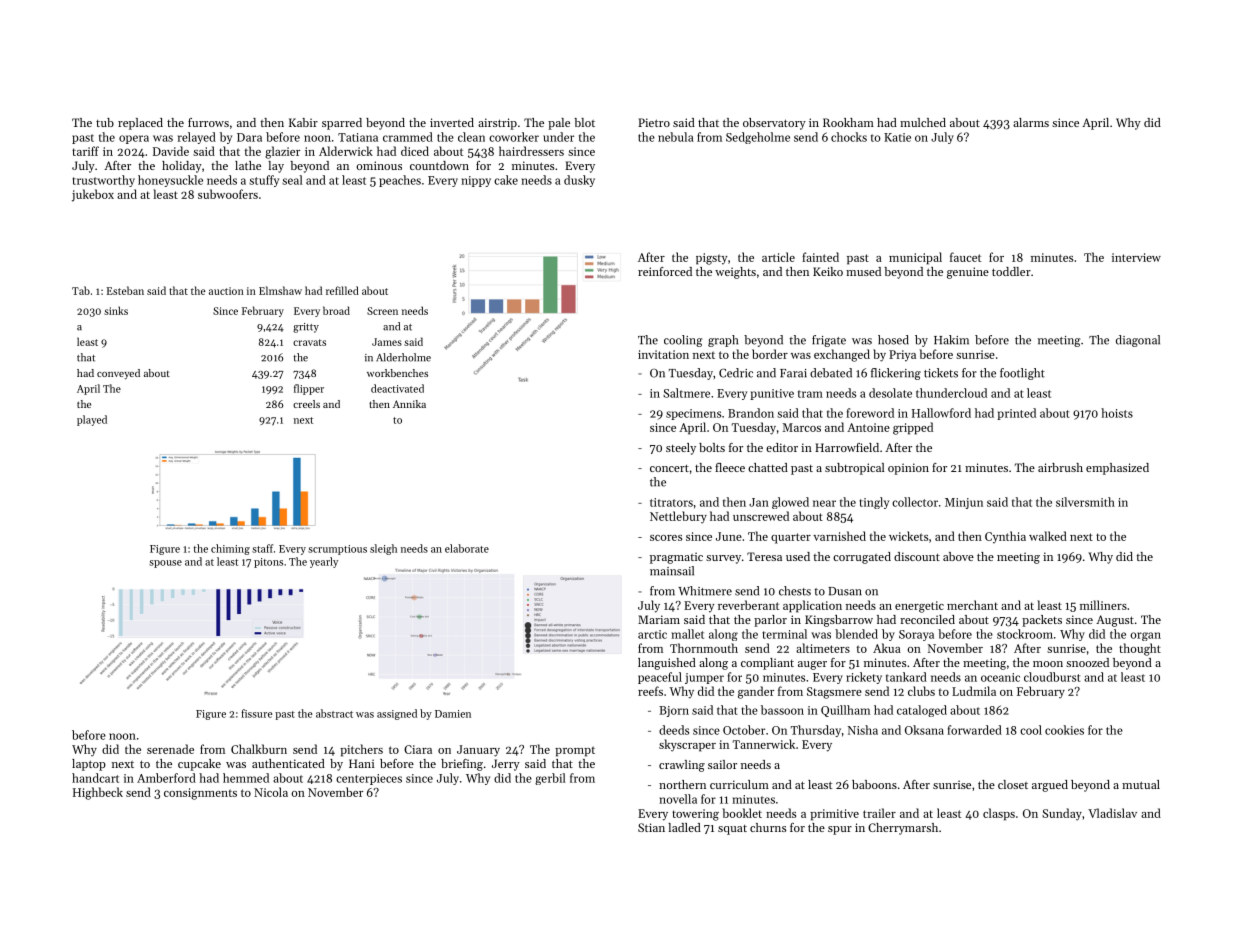 The image size is (1233, 952). I want to click on subtropical, so click(855, 469).
